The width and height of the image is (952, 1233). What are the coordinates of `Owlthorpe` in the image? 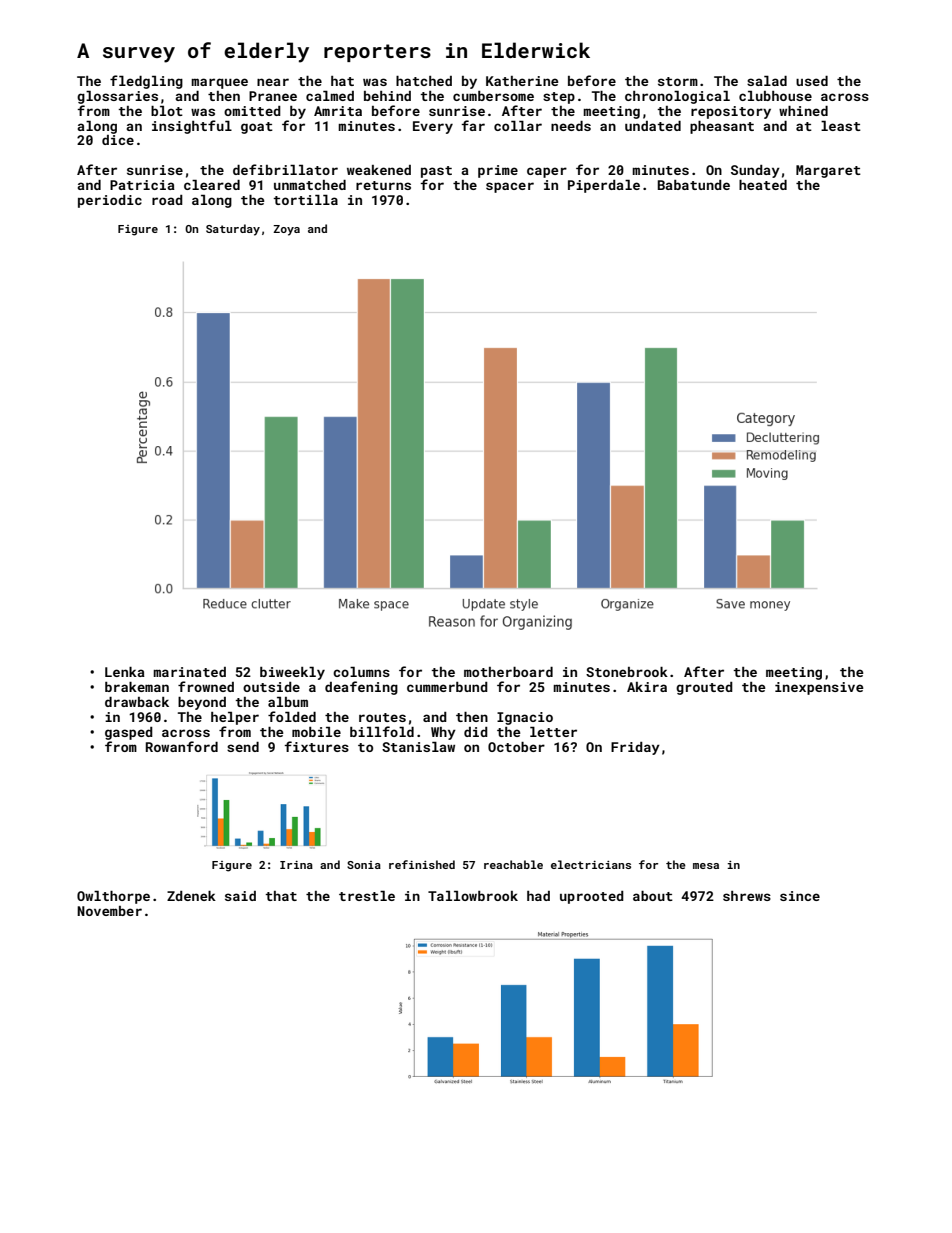 It's located at (113, 897).
